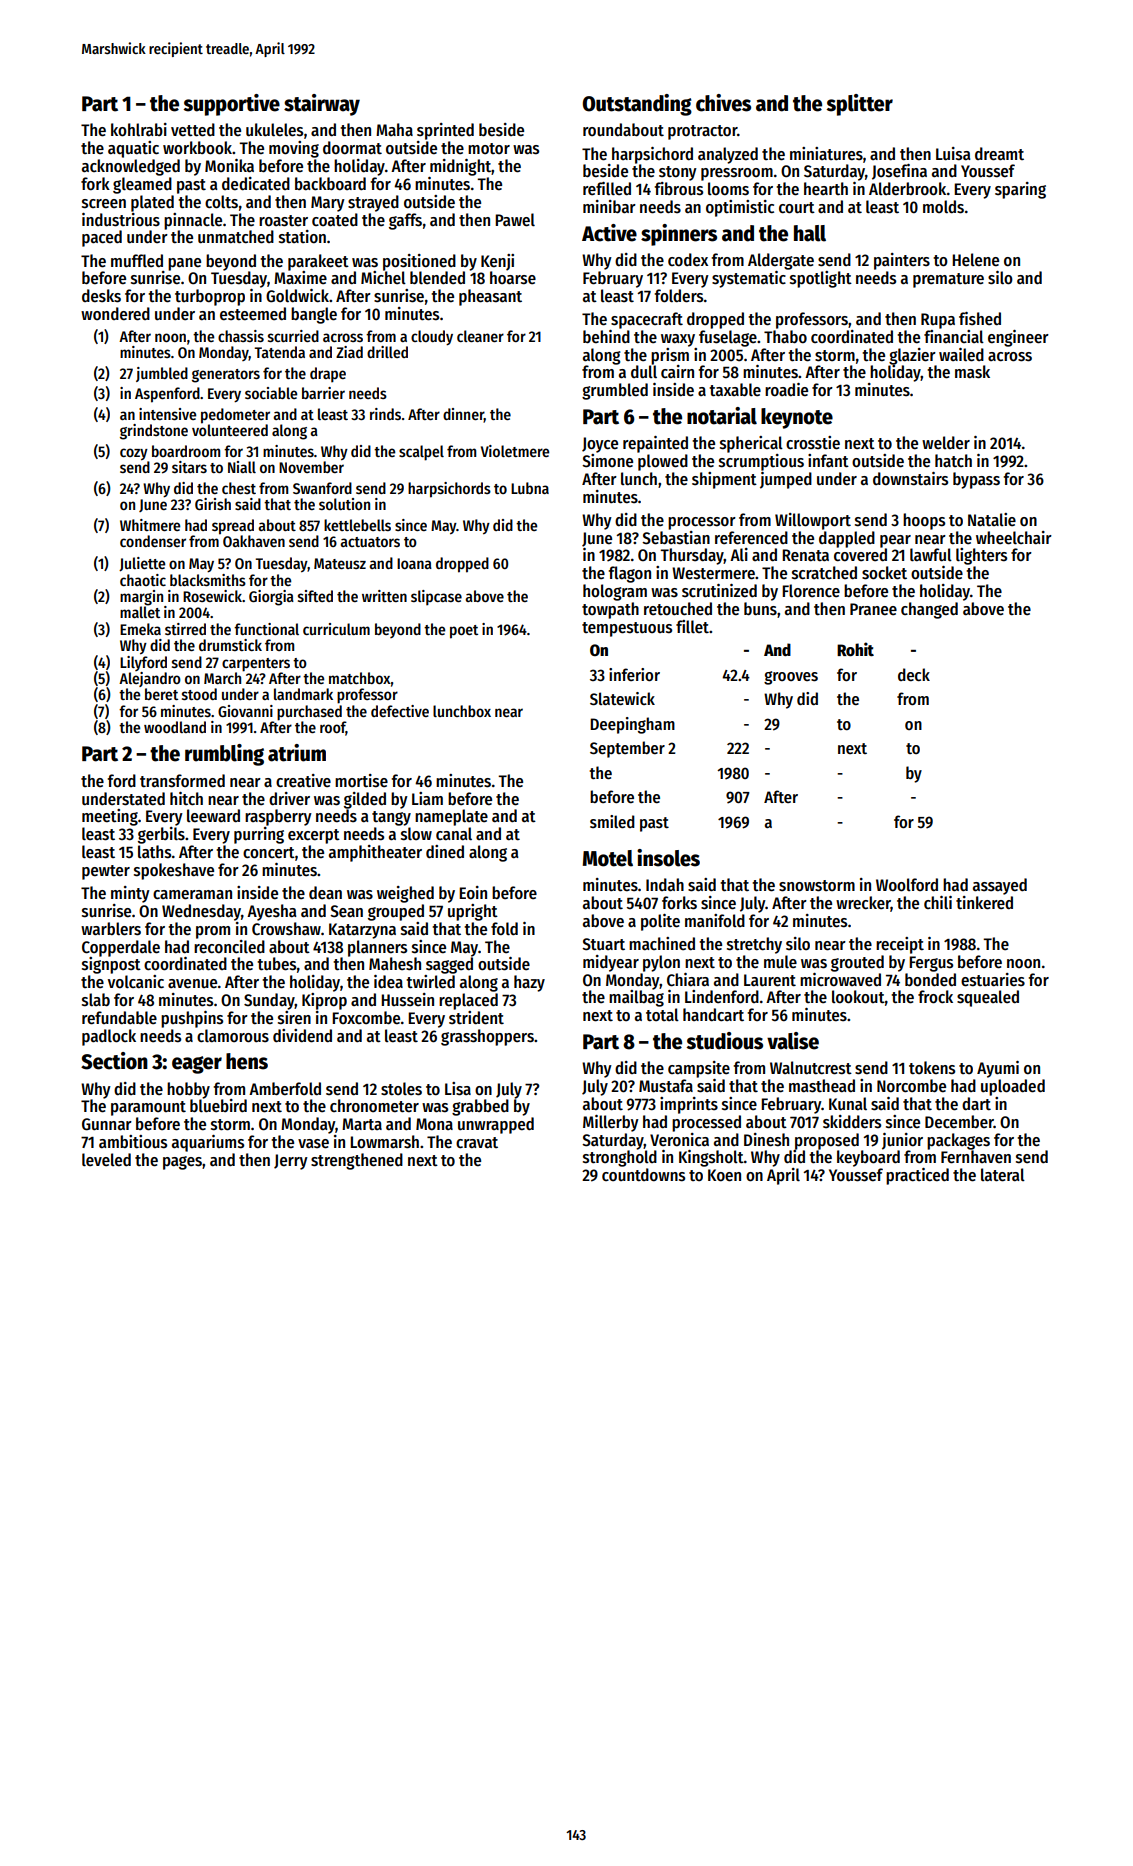 This page has width=1133, height=1866. What do you see at coordinates (451, 817) in the page?
I see `nameplate` at bounding box center [451, 817].
